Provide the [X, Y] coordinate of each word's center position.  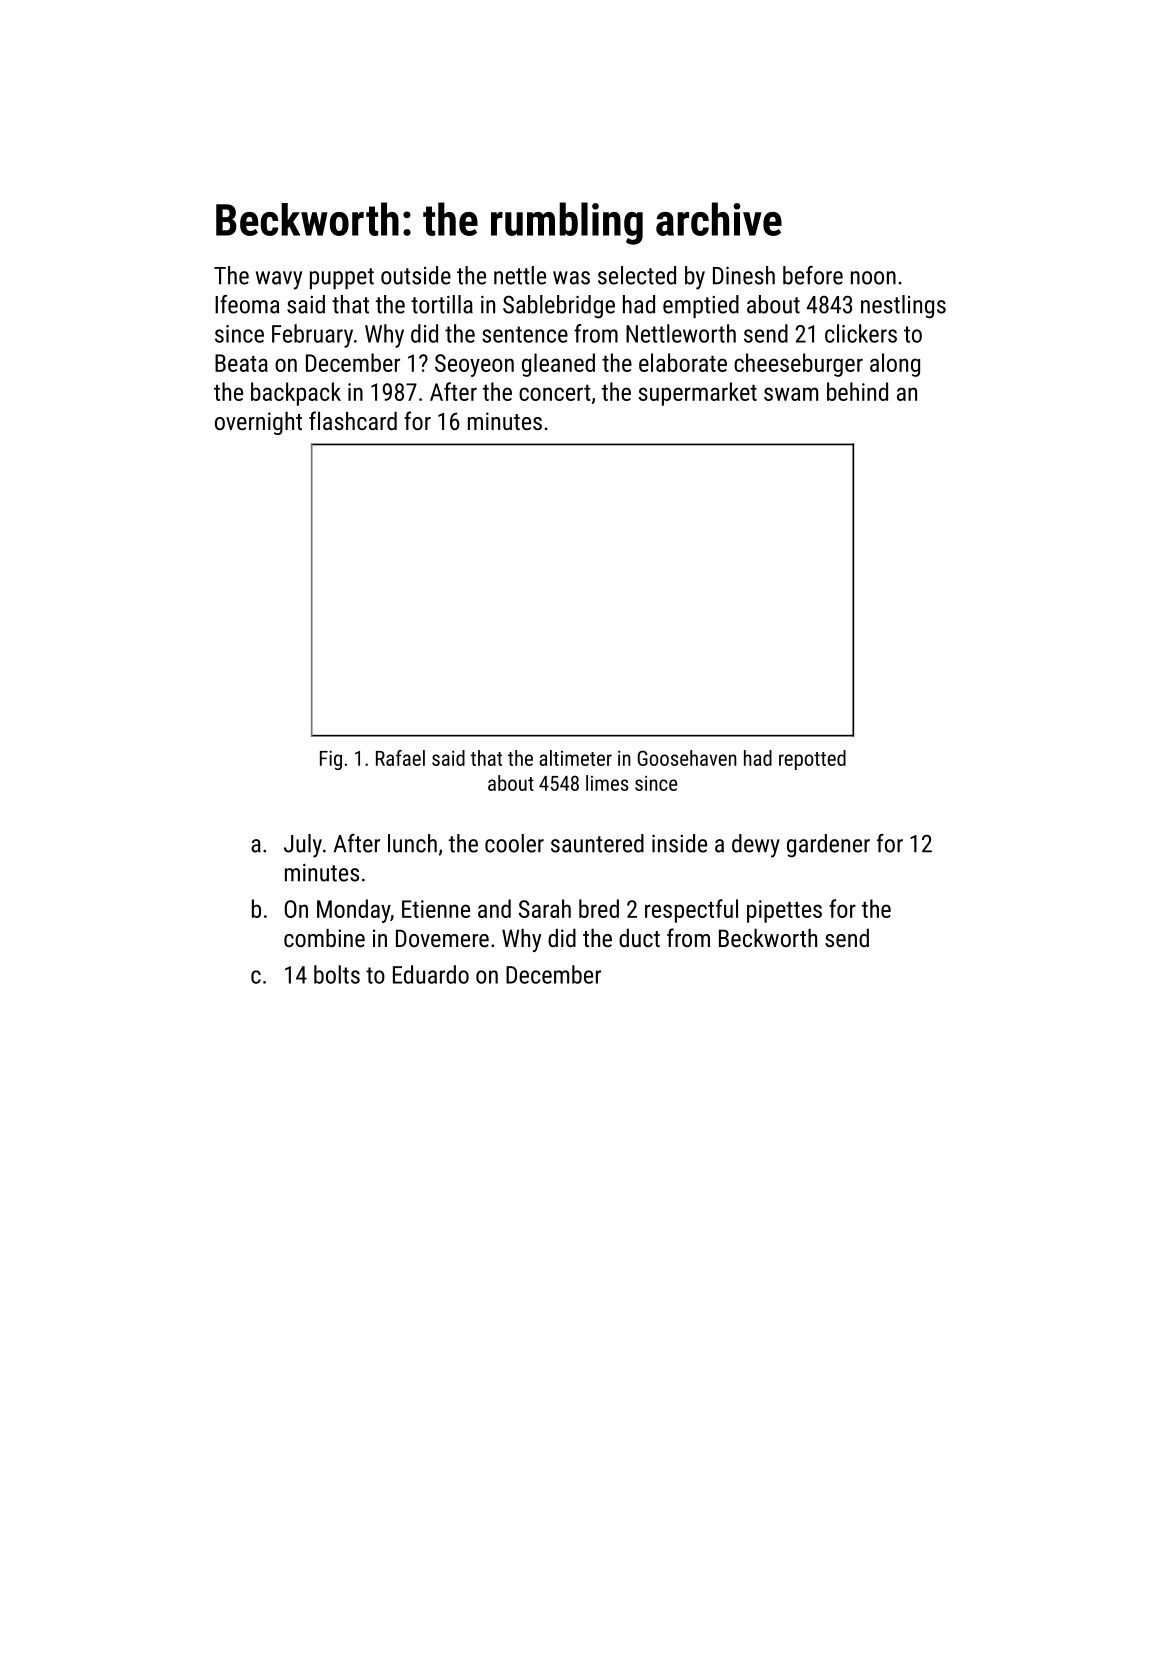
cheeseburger [798, 365]
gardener [828, 846]
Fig [331, 760]
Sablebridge [559, 307]
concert [555, 393]
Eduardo [431, 974]
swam [791, 394]
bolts [337, 974]
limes [607, 783]
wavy [279, 280]
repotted [812, 760]
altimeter [575, 758]
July [303, 846]
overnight [258, 423]
